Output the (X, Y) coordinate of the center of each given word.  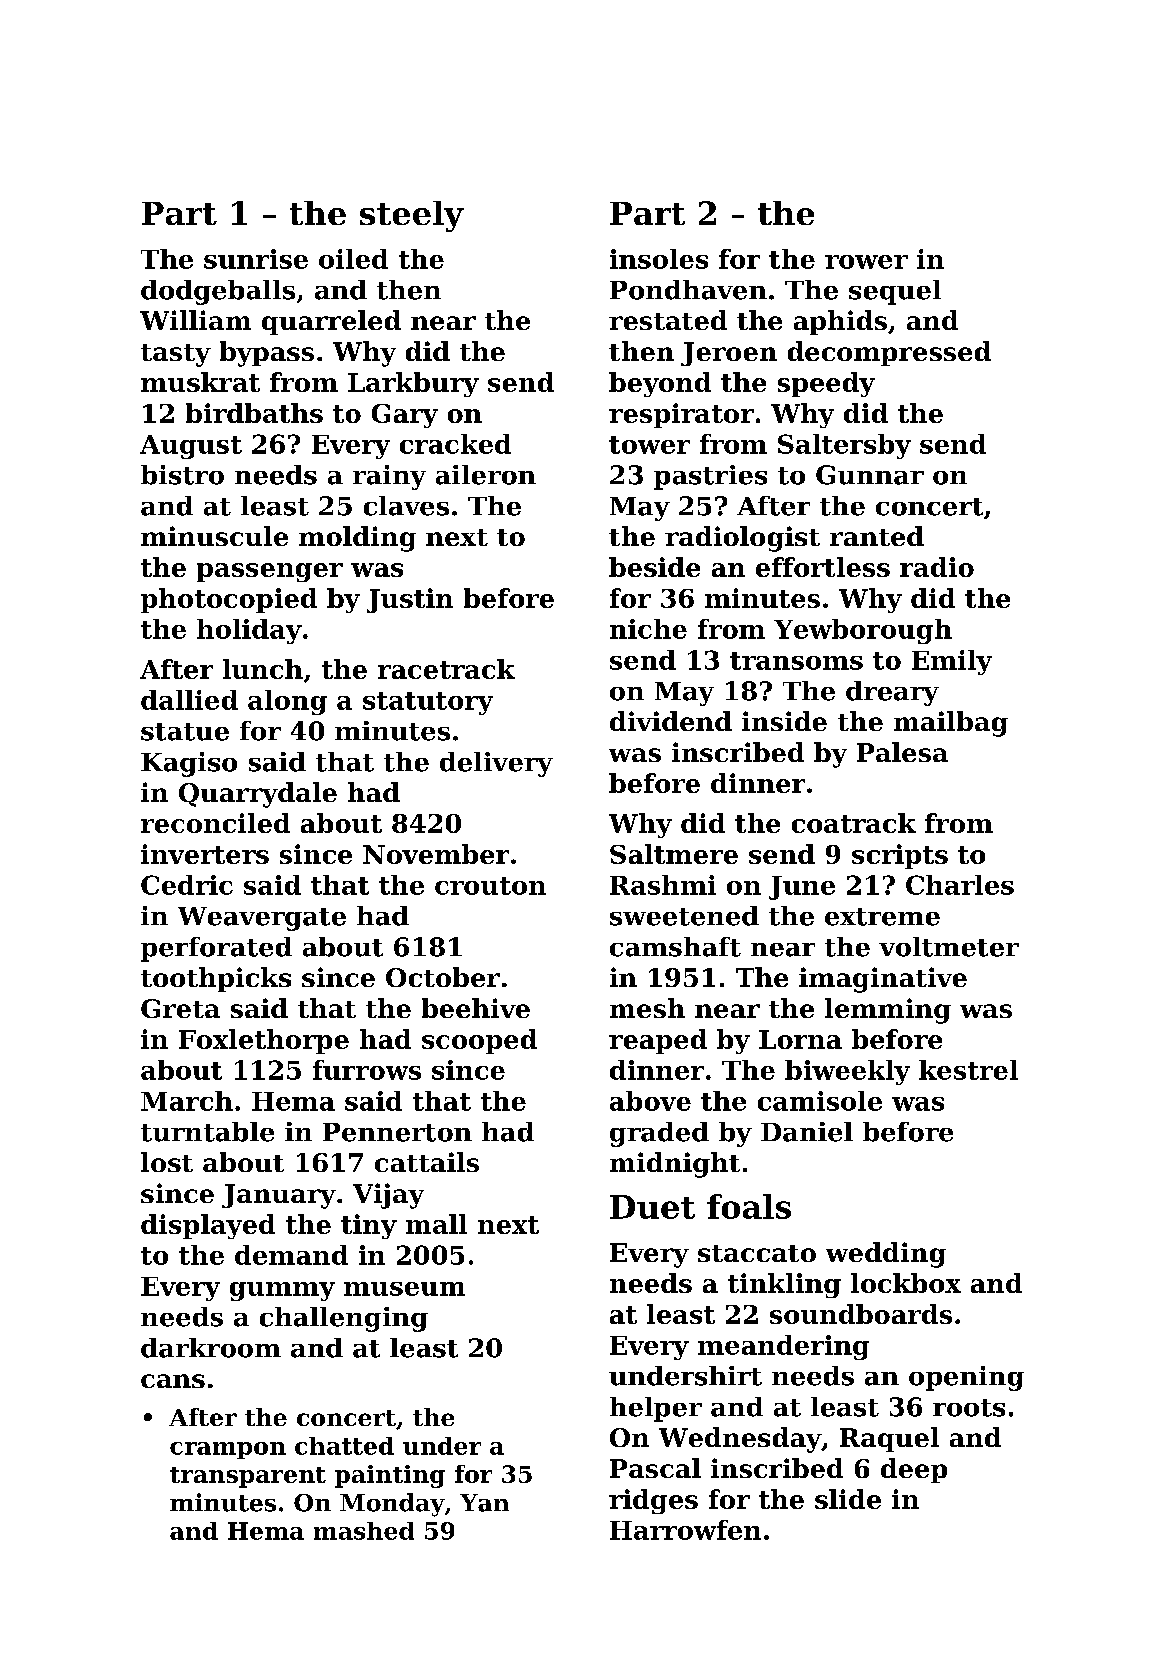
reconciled (215, 823)
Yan (484, 1503)
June (802, 888)
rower (866, 262)
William (195, 320)
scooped (479, 1041)
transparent (248, 1477)
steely (412, 216)
